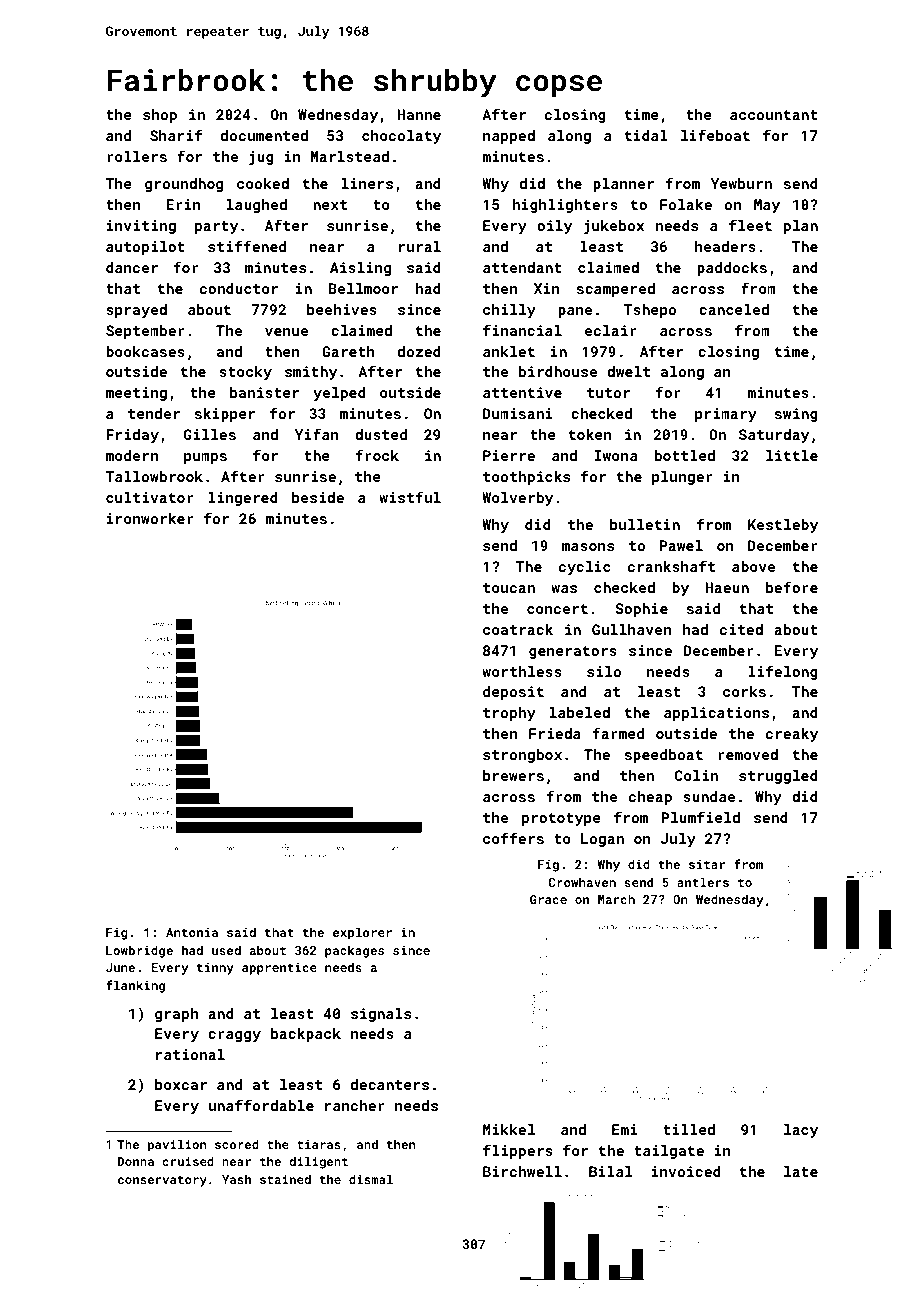 Image resolution: width=924 pixels, height=1314 pixels. Describe the element at coordinates (150, 518) in the screenshot. I see `ironworker` at that location.
